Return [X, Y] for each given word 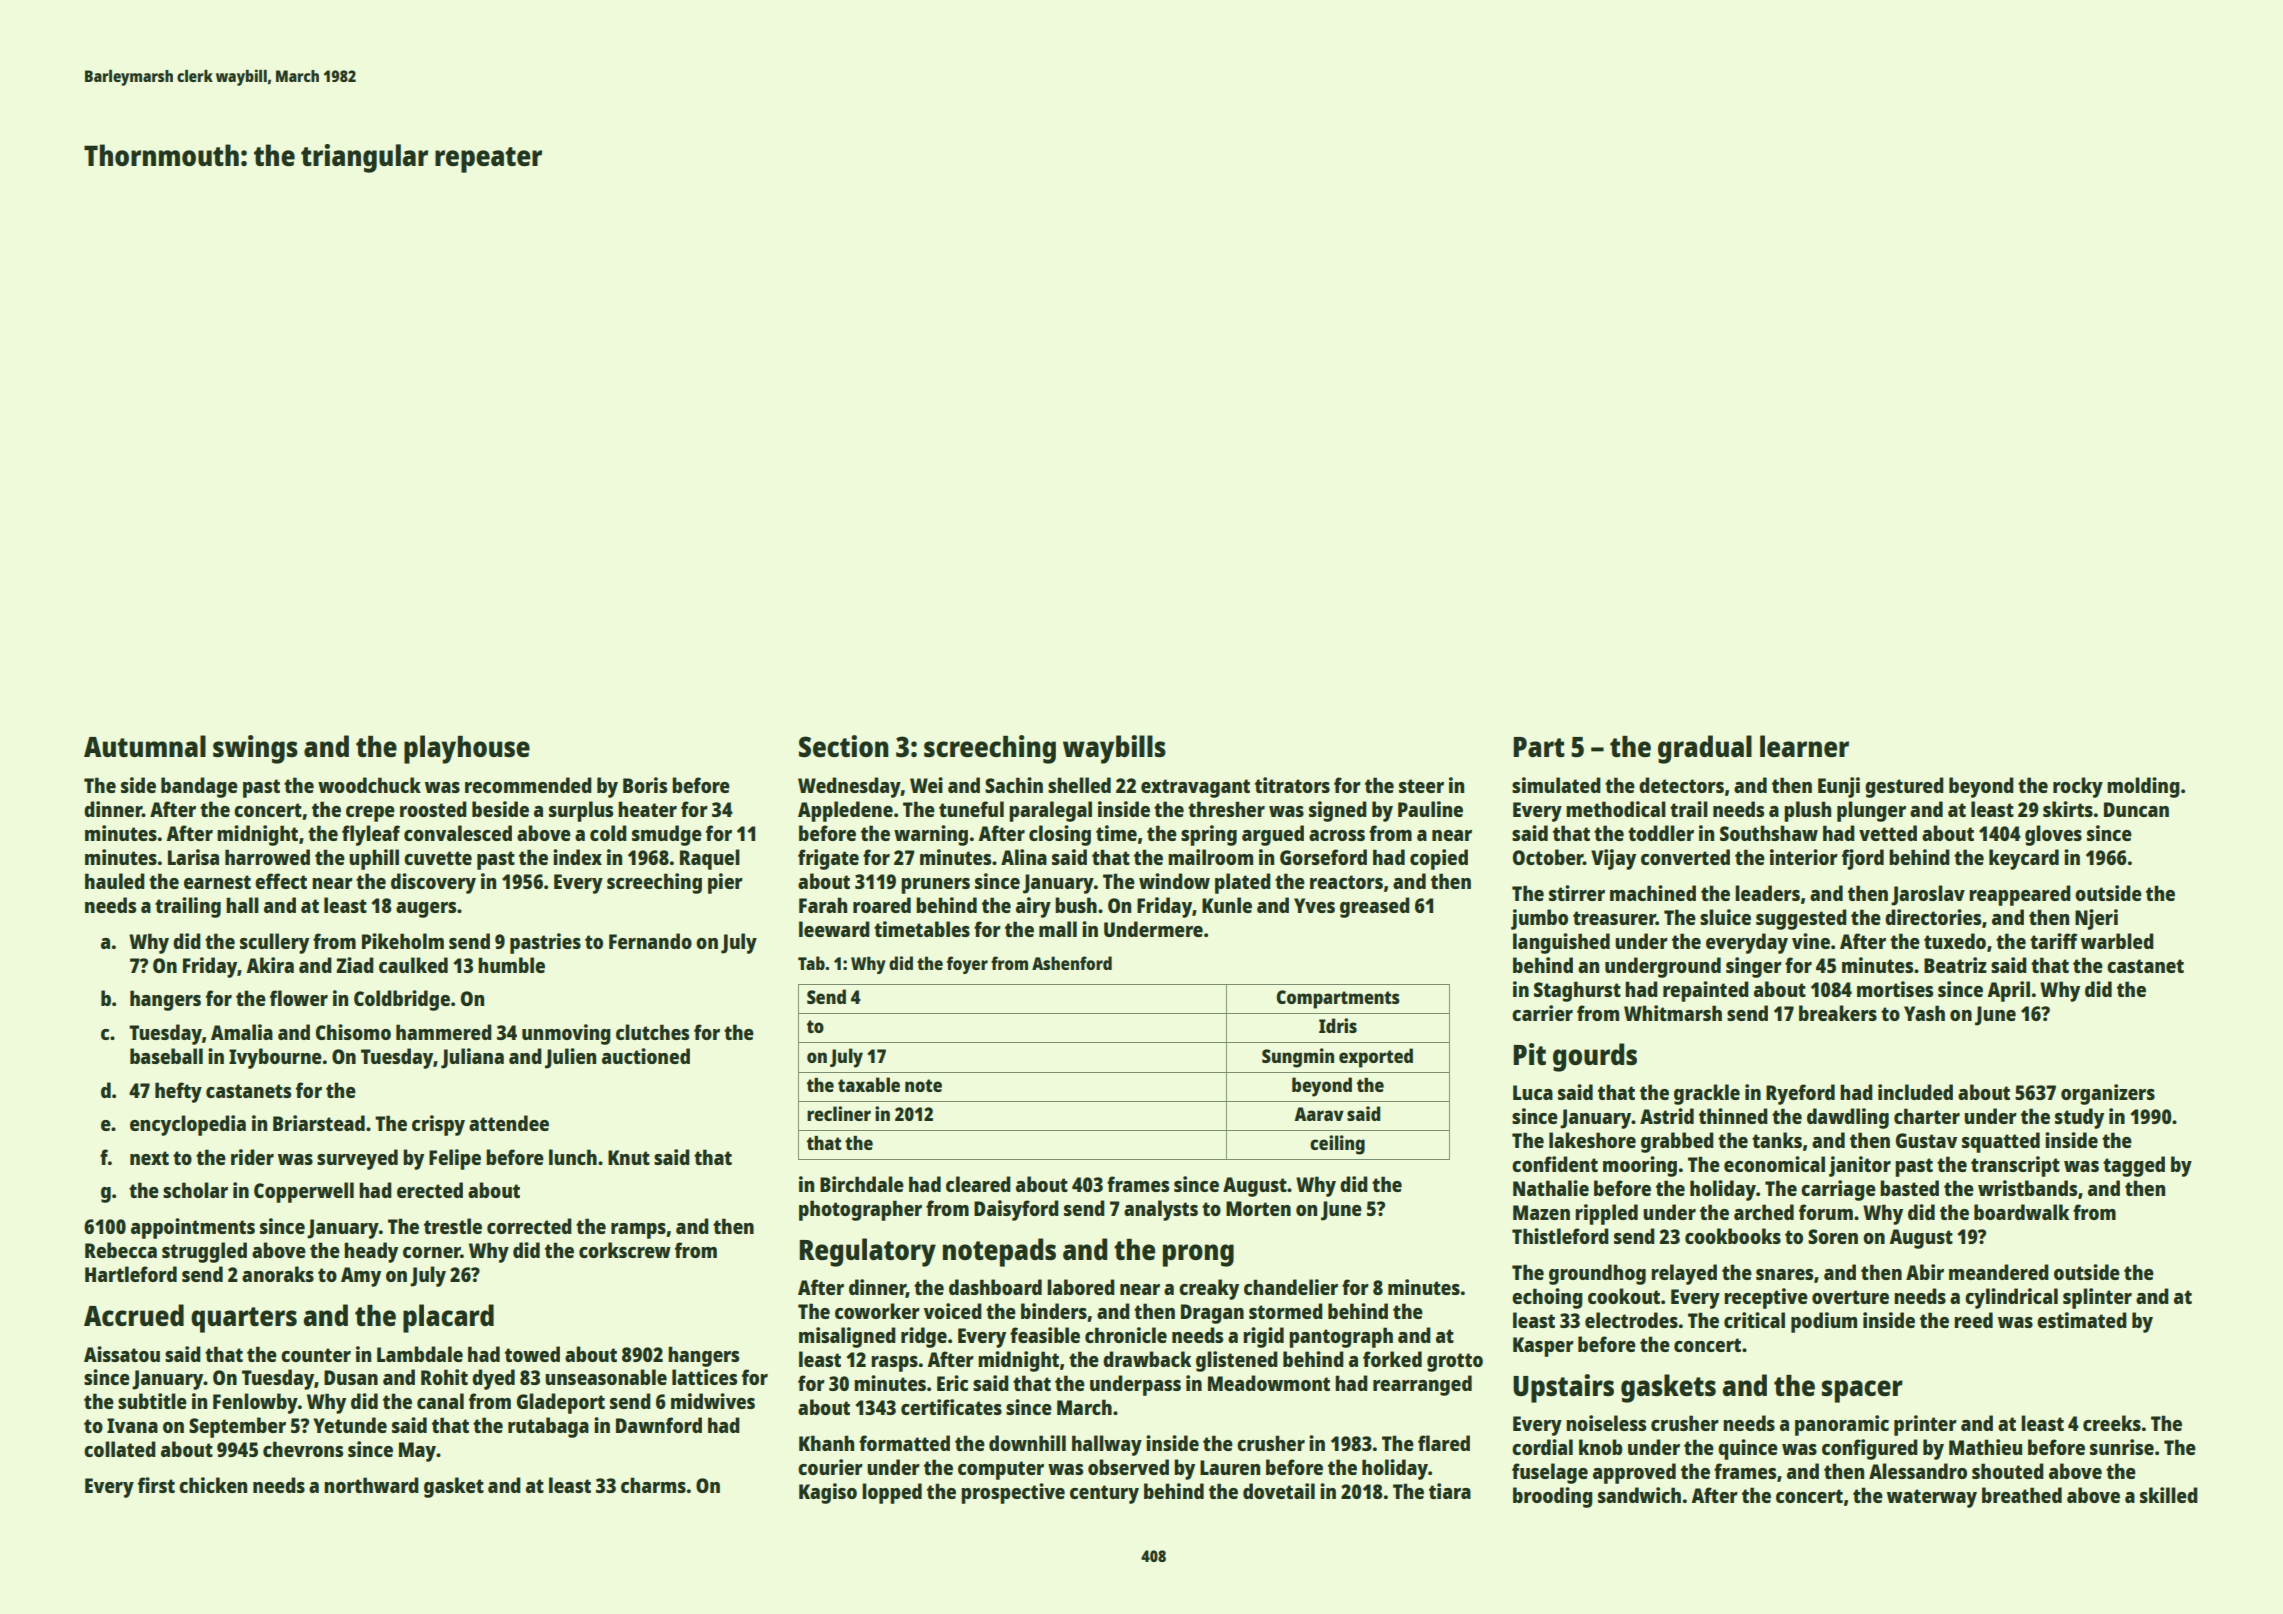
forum [1826, 1212]
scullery [274, 943]
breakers [1838, 1013]
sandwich [1639, 1495]
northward [371, 1485]
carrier [1542, 1013]
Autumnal [145, 746]
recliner [839, 1113]
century [1104, 1494]
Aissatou [122, 1354]
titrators [1292, 785]
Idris [1338, 1025]
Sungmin [1298, 1058]
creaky [1209, 1289]
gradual [1705, 749]
